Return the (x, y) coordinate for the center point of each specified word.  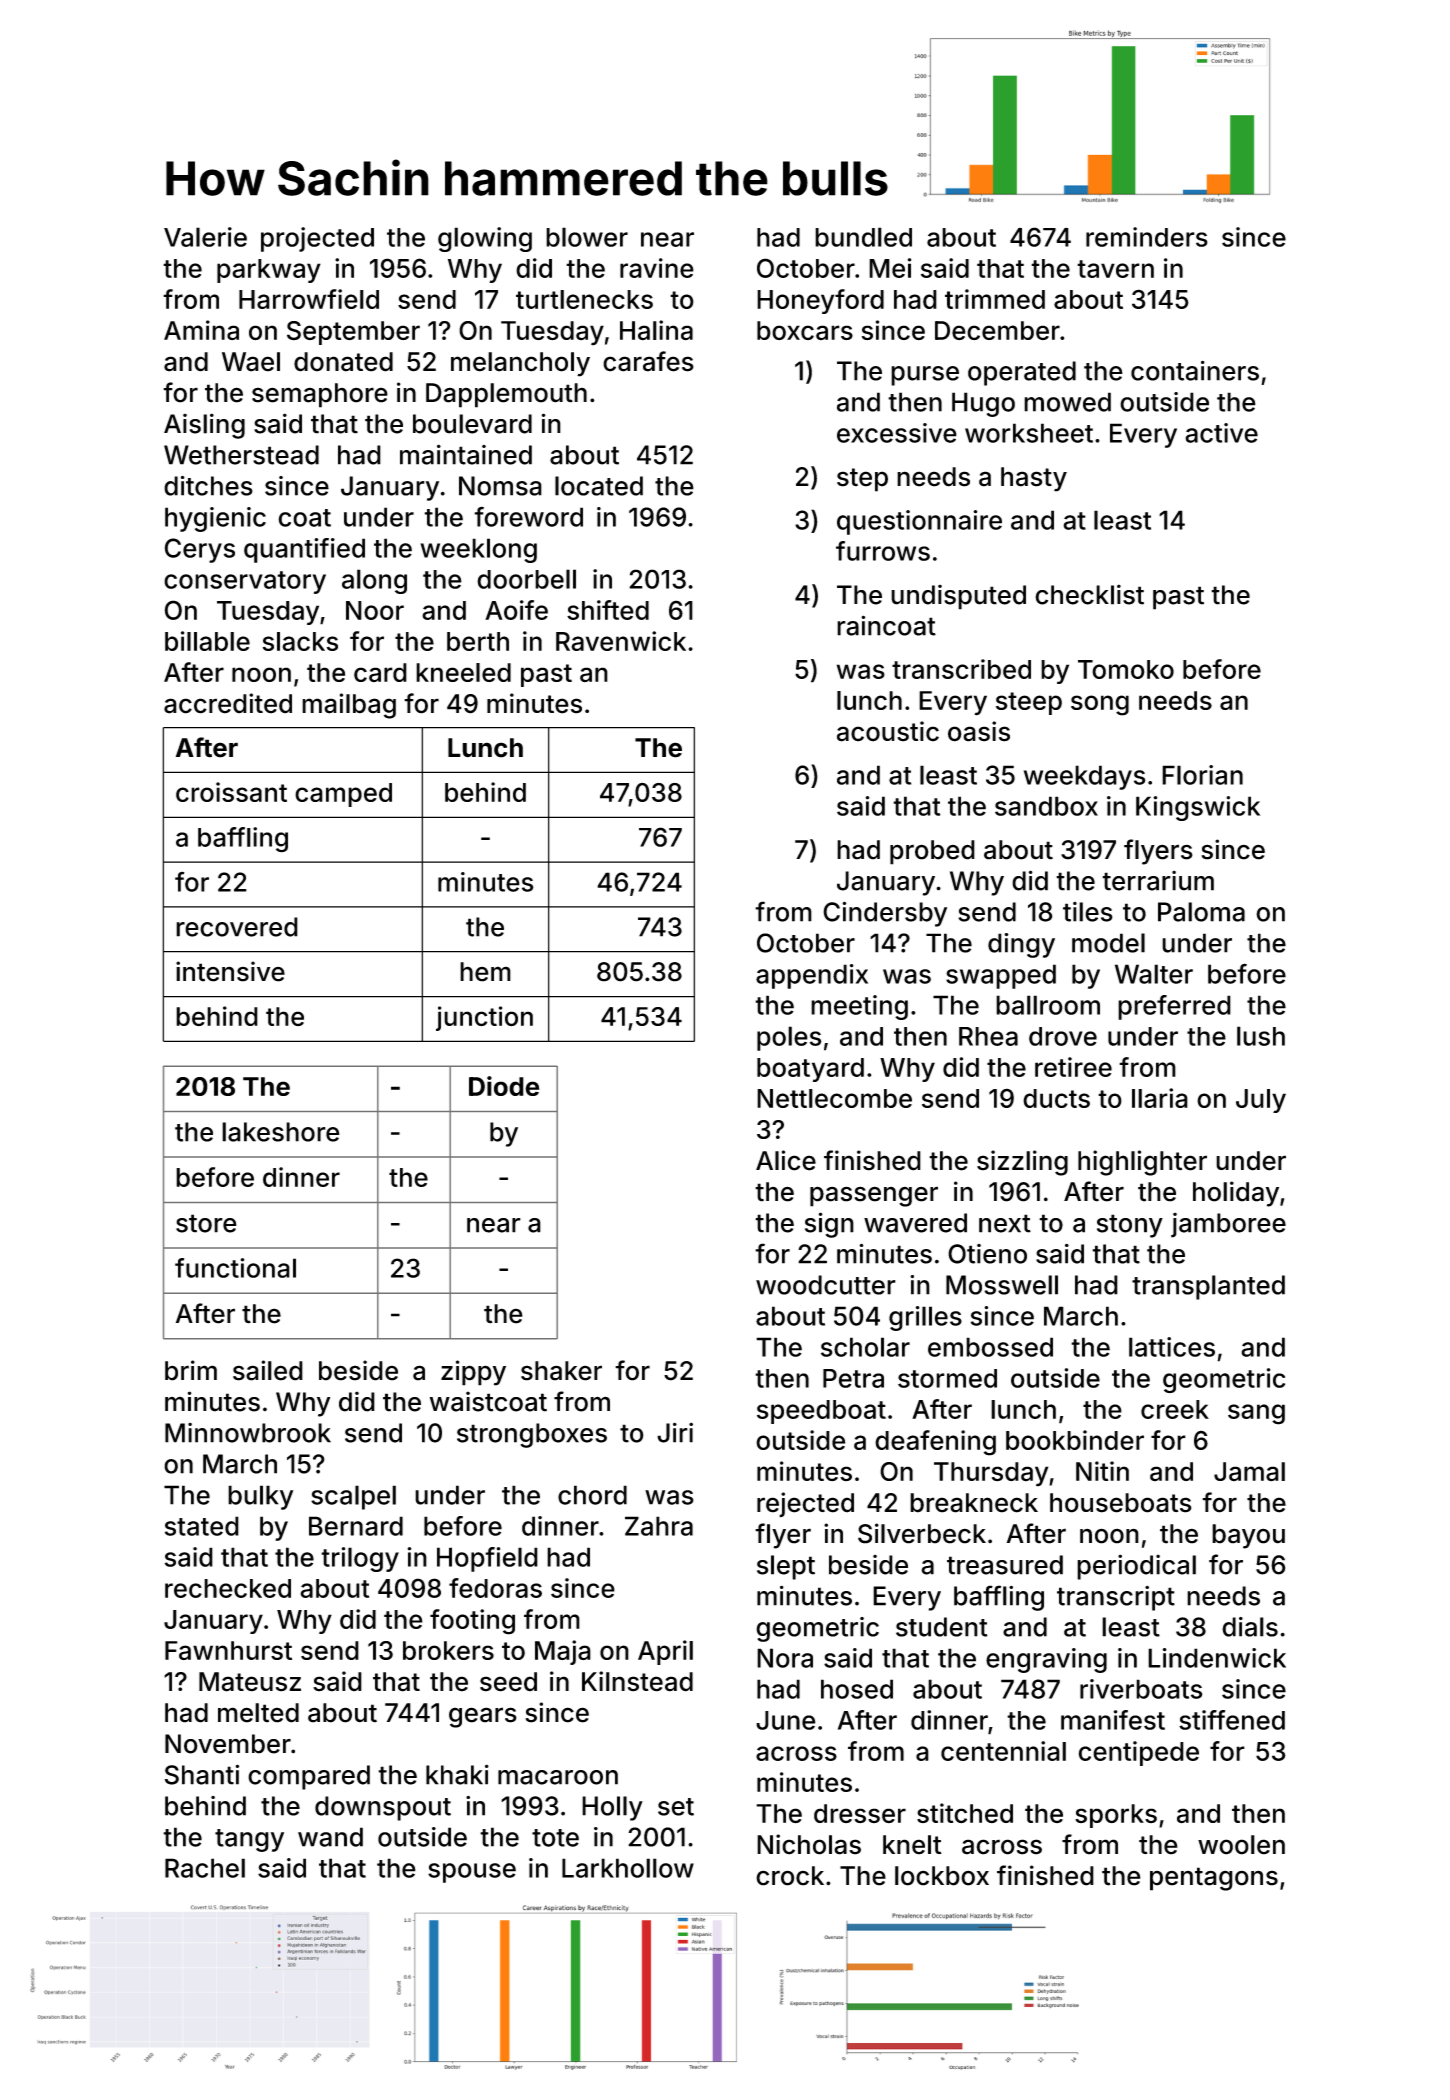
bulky (260, 1497)
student (942, 1627)
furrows (883, 551)
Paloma (1201, 912)
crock (790, 1876)
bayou (1248, 1536)
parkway (269, 271)
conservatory (245, 582)
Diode (504, 1086)
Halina (656, 330)
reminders (1147, 237)
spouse (472, 1873)
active (1221, 433)
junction (484, 1018)
